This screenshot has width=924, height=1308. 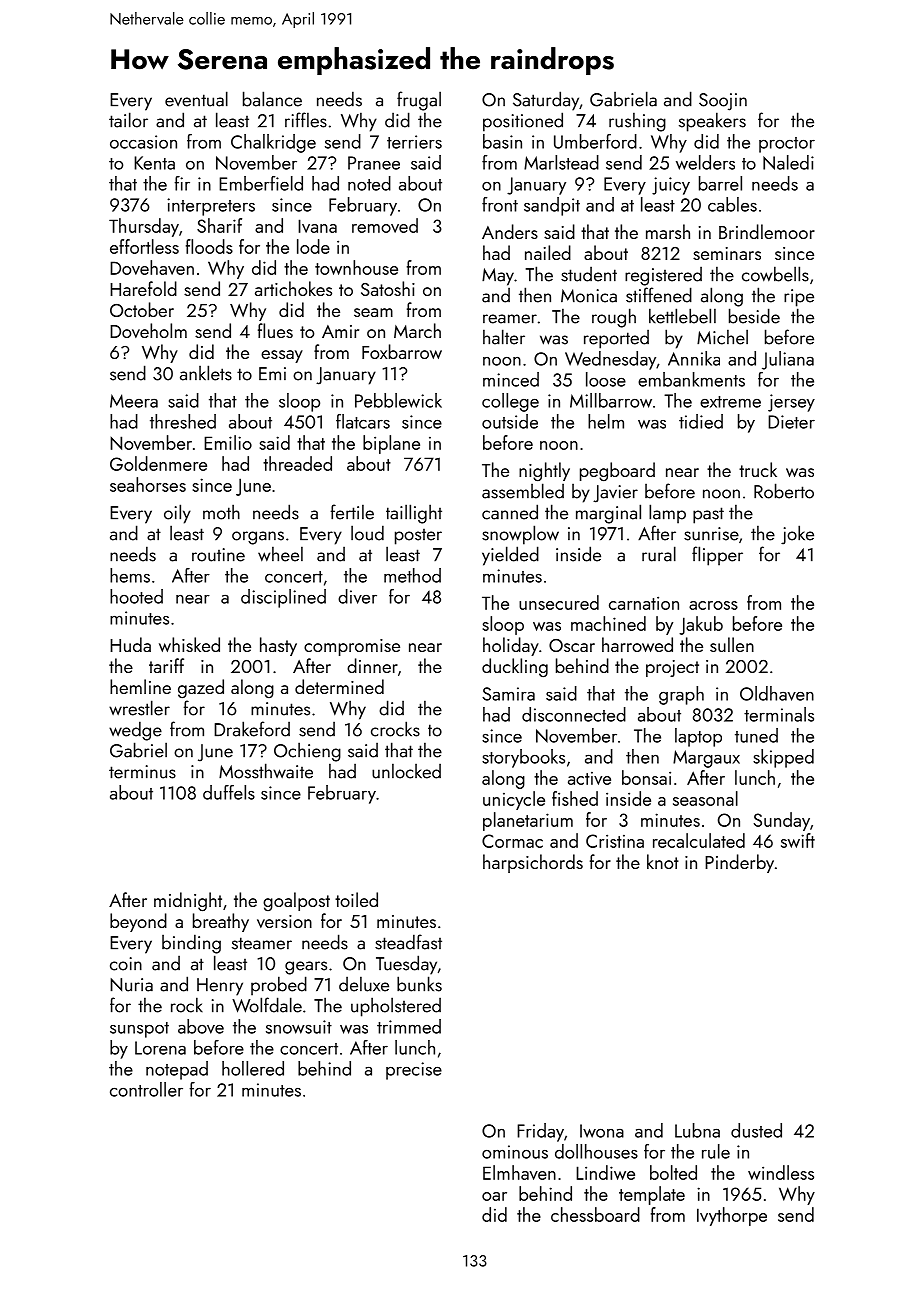 What do you see at coordinates (140, 686) in the screenshot?
I see `hemline` at bounding box center [140, 686].
